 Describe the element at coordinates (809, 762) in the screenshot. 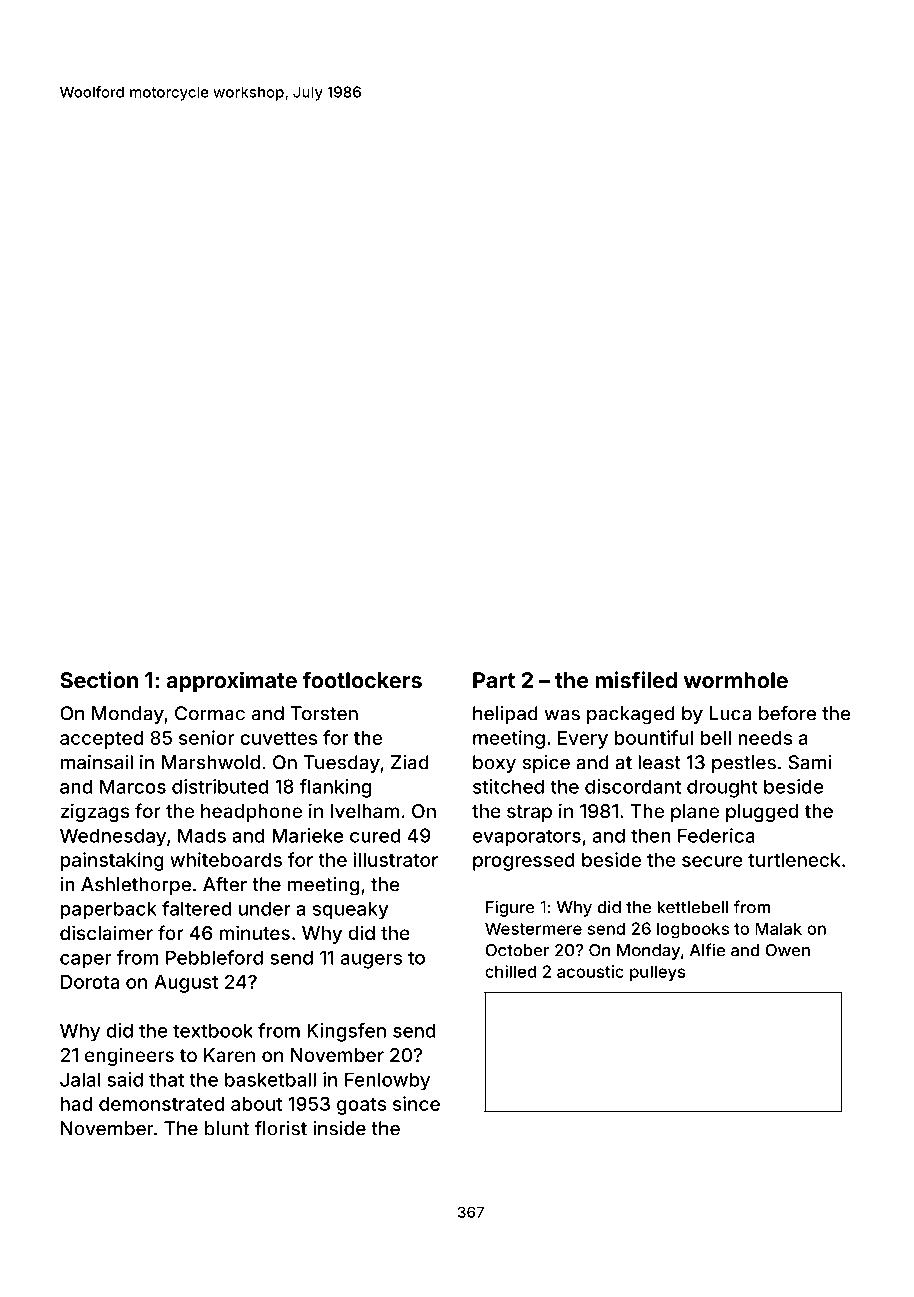

I see `Sami` at that location.
